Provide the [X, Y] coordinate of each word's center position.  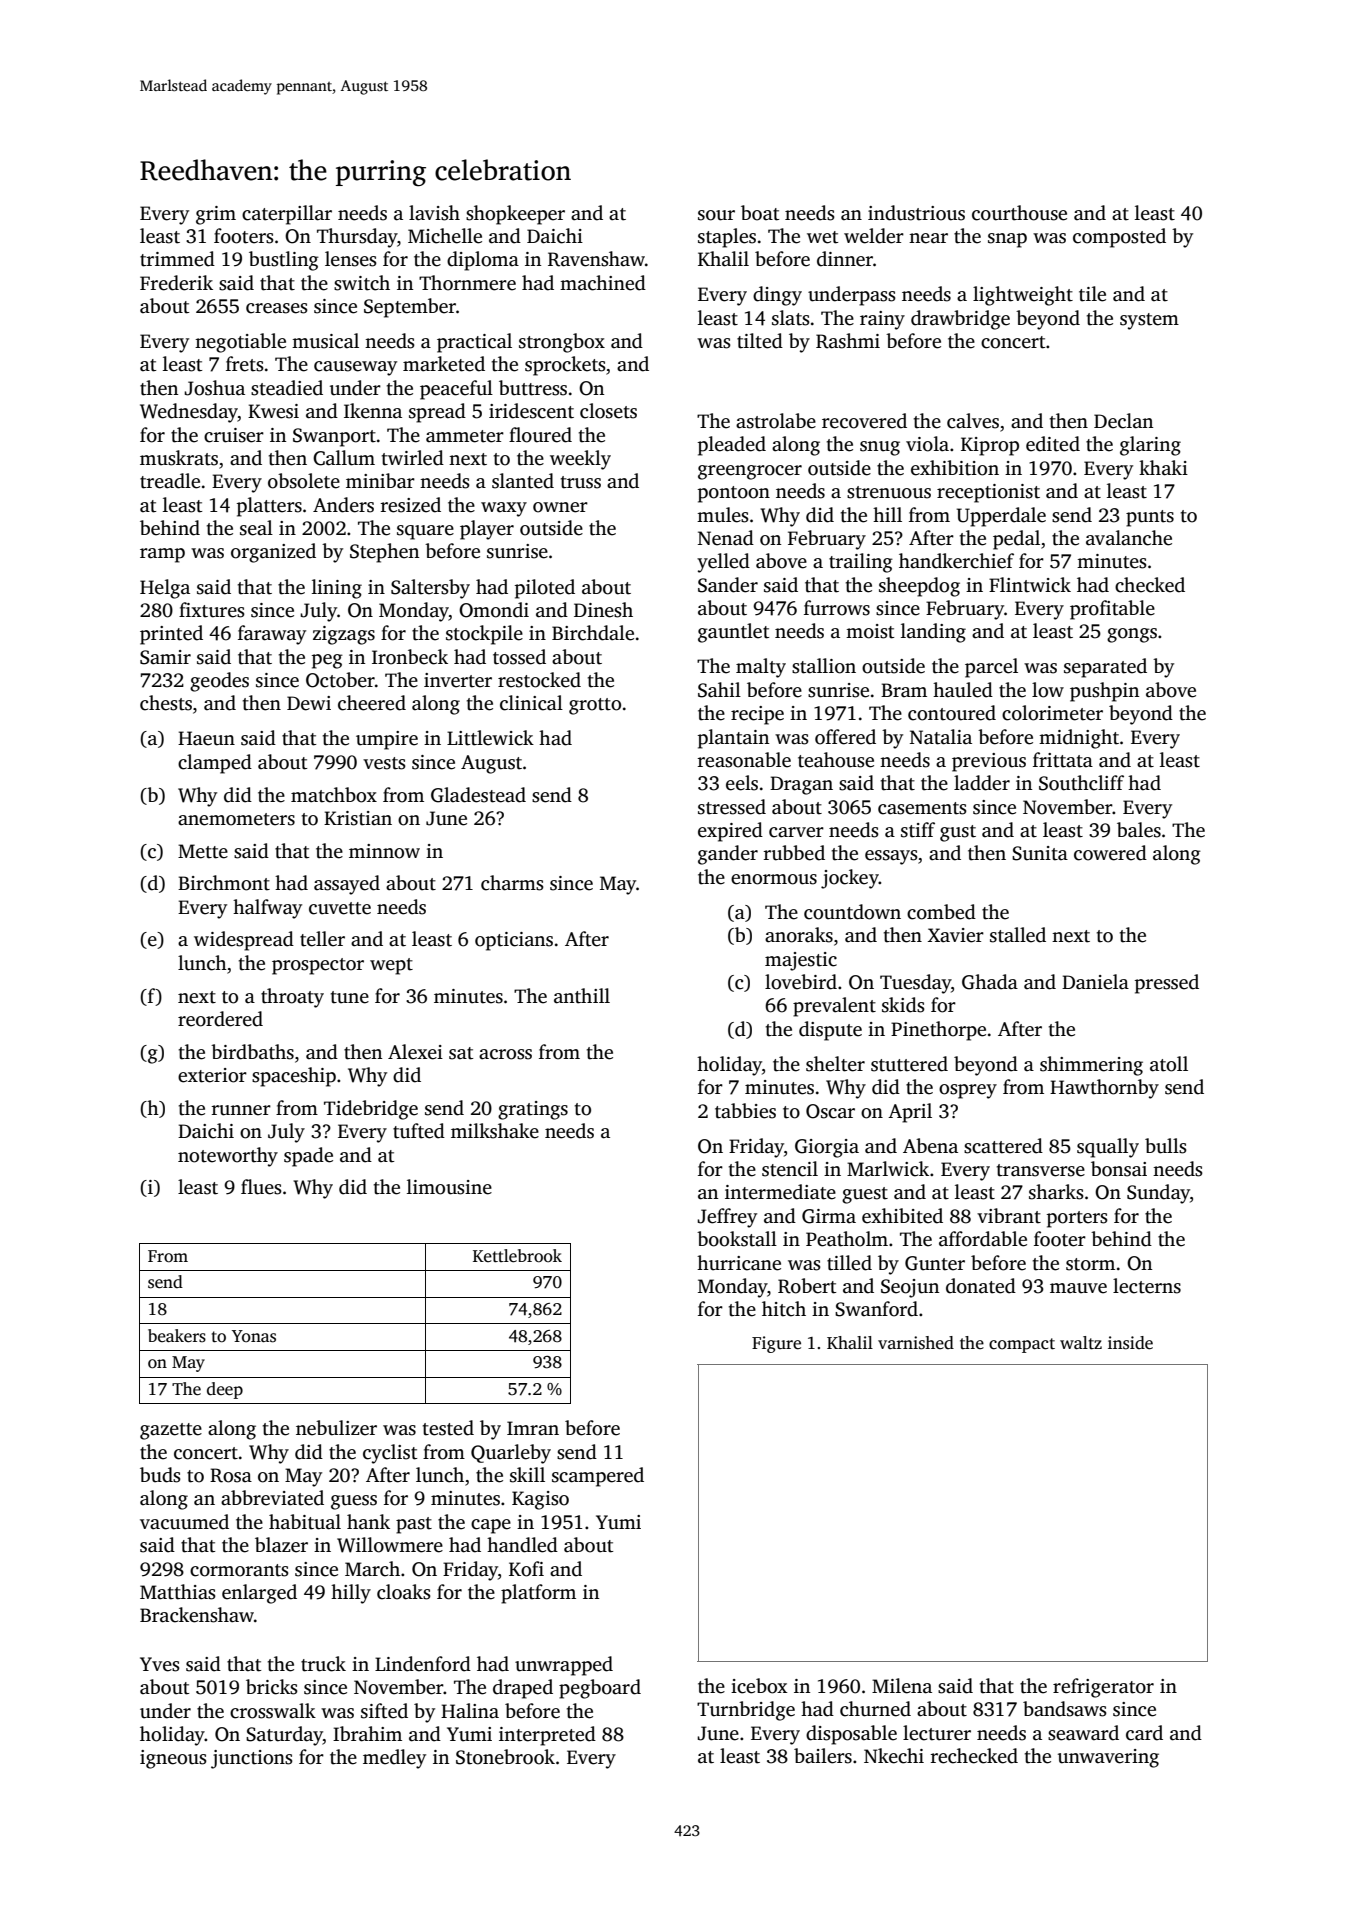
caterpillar [287, 215]
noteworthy [228, 1157]
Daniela [1095, 982]
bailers [823, 1756]
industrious [916, 213]
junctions [252, 1759]
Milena [902, 1686]
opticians [514, 941]
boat [760, 213]
